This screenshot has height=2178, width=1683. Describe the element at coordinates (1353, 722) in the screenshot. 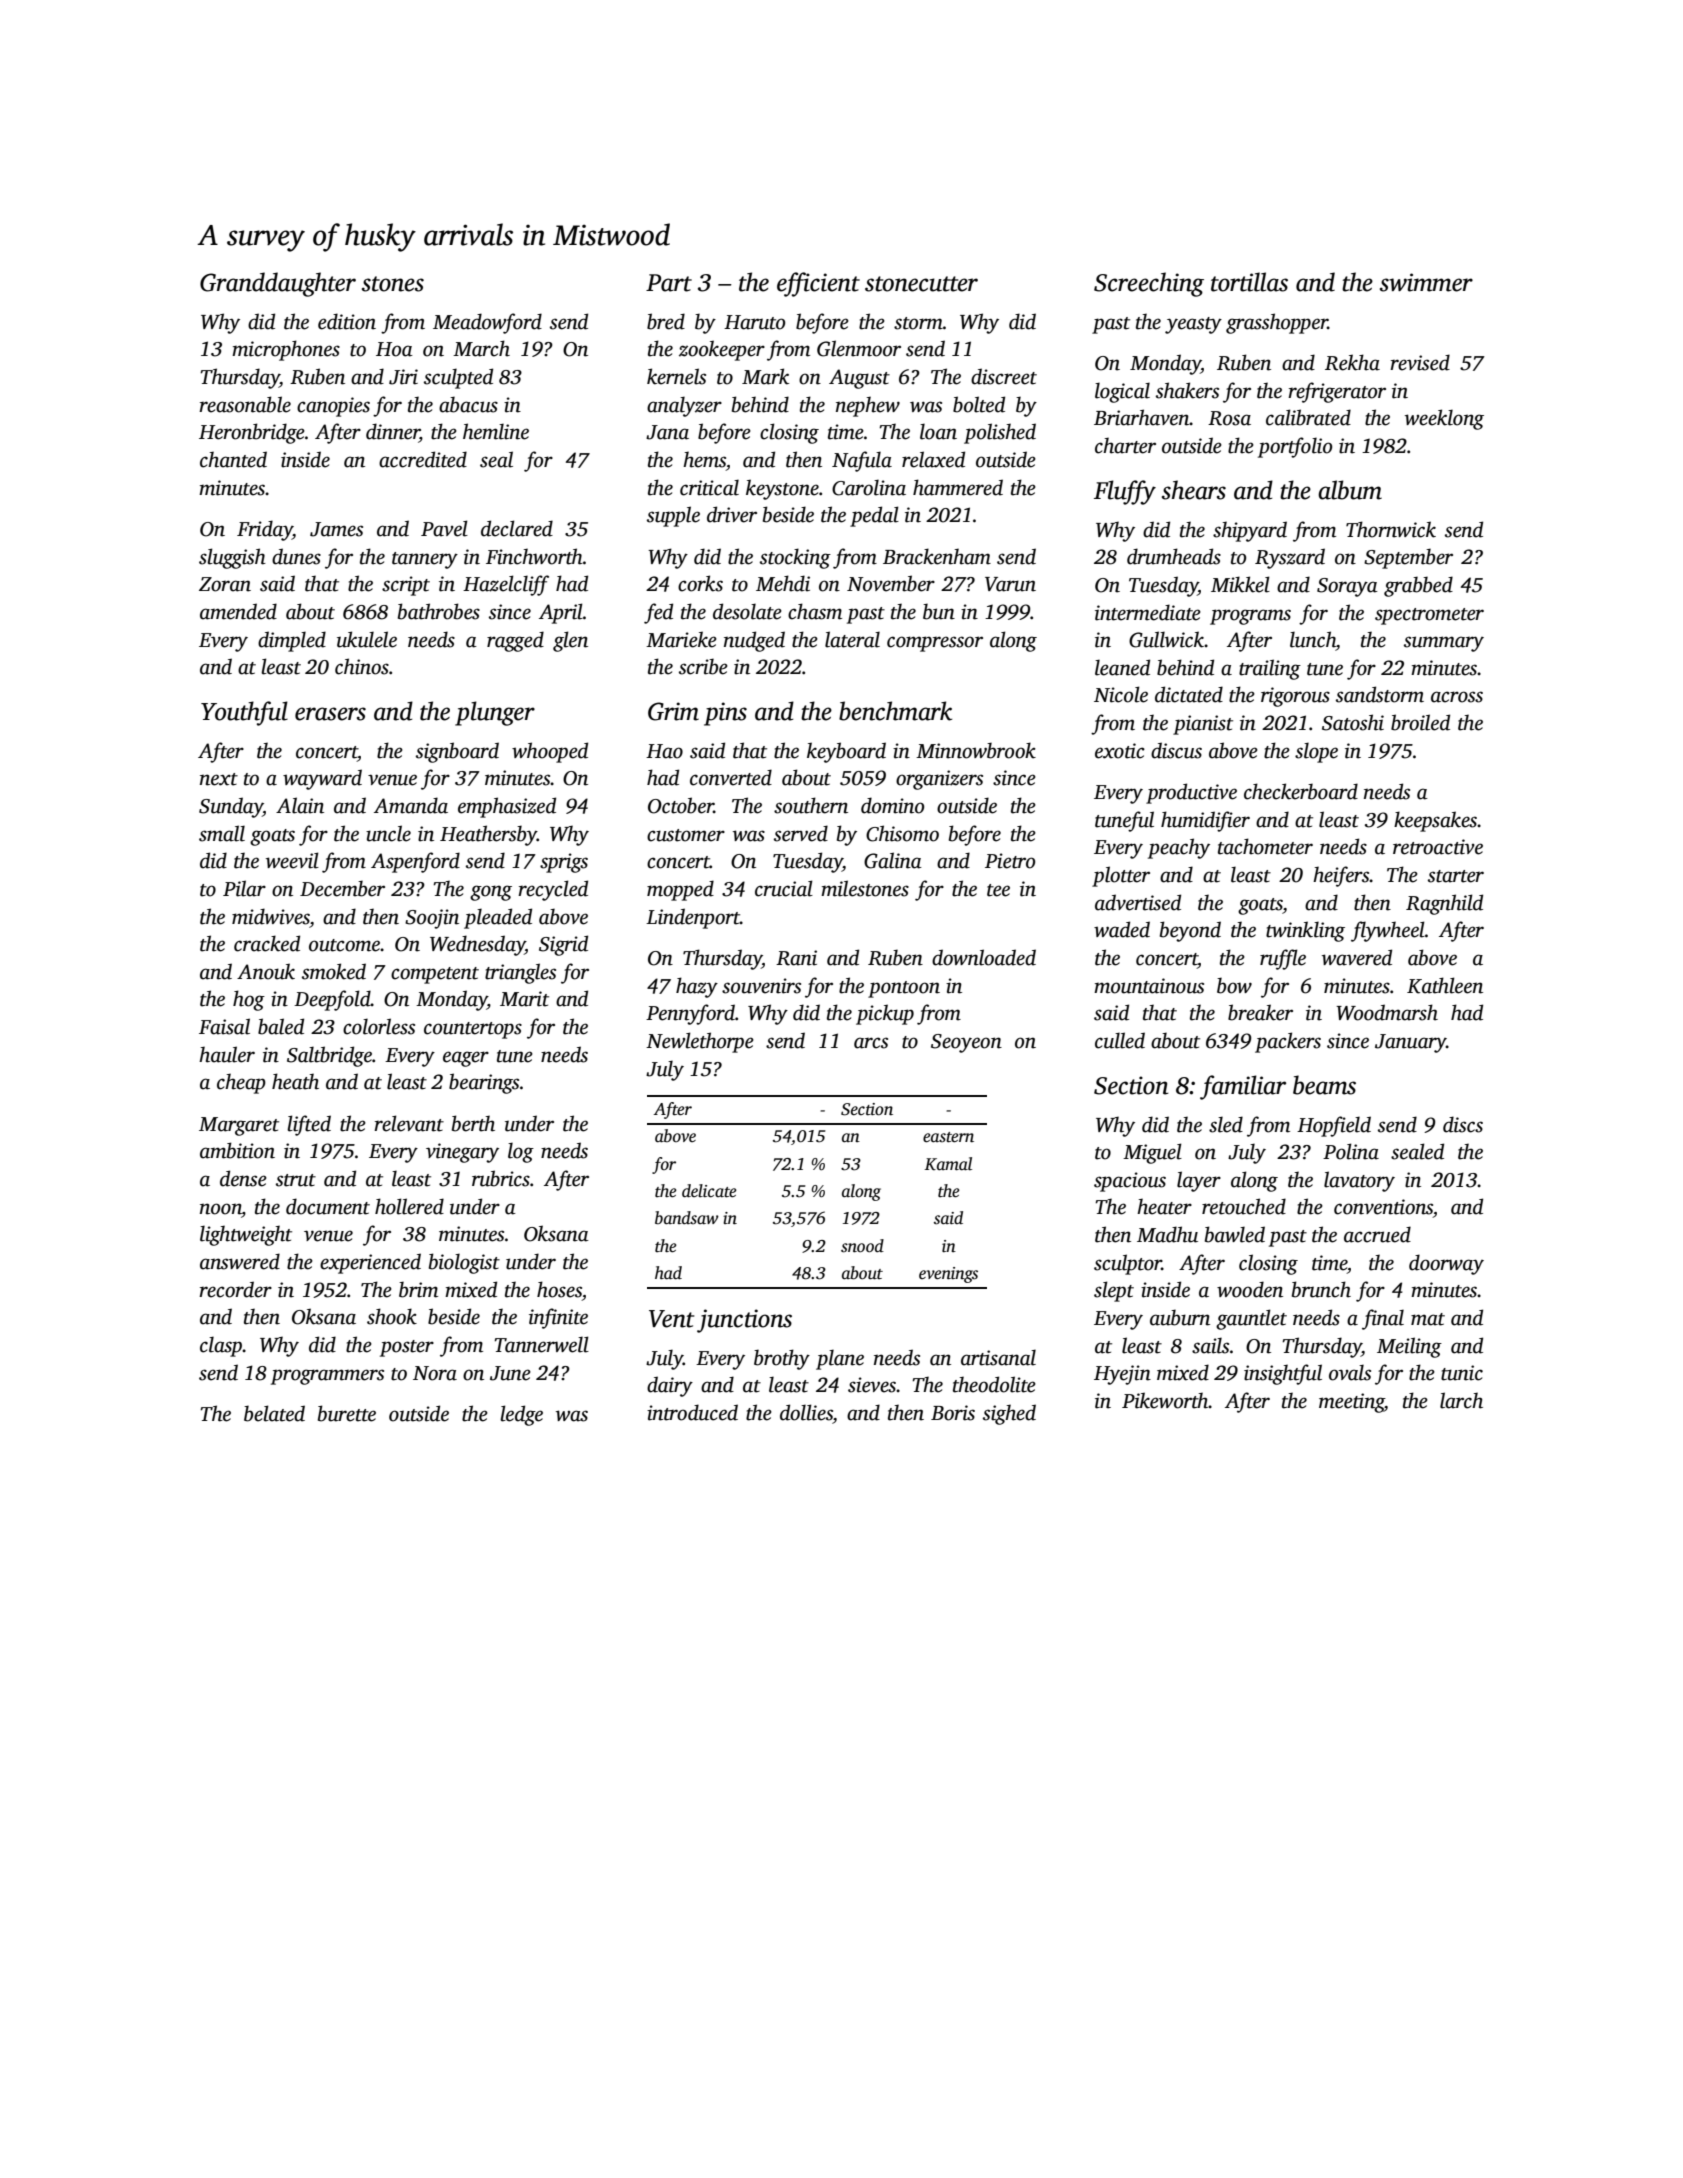

I see `Satoshi` at that location.
